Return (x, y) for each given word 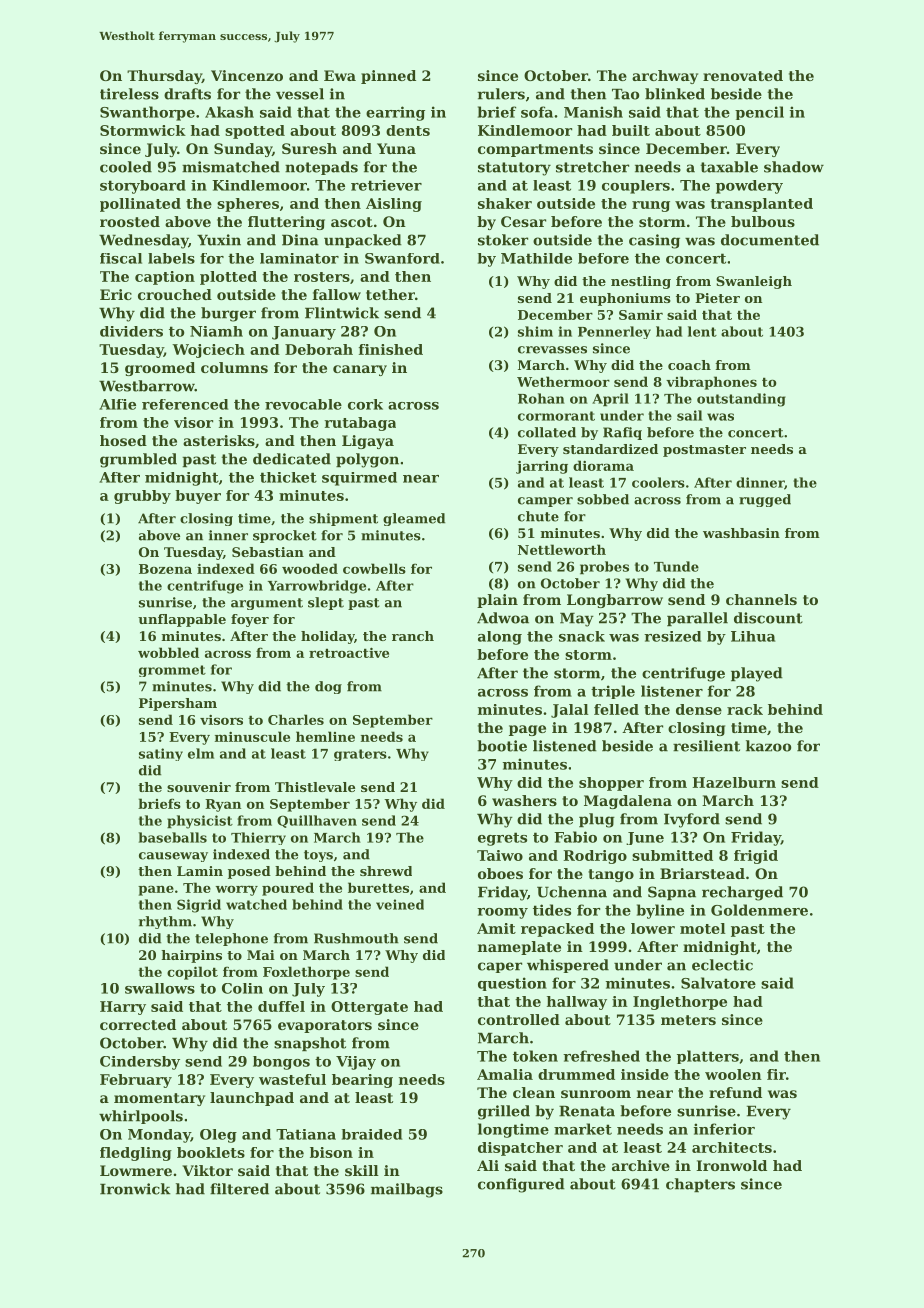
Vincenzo (247, 75)
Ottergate (369, 1008)
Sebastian (268, 552)
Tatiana (306, 1134)
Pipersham (178, 704)
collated (547, 432)
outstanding (741, 400)
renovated (743, 75)
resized (672, 636)
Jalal (570, 711)
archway (665, 77)
